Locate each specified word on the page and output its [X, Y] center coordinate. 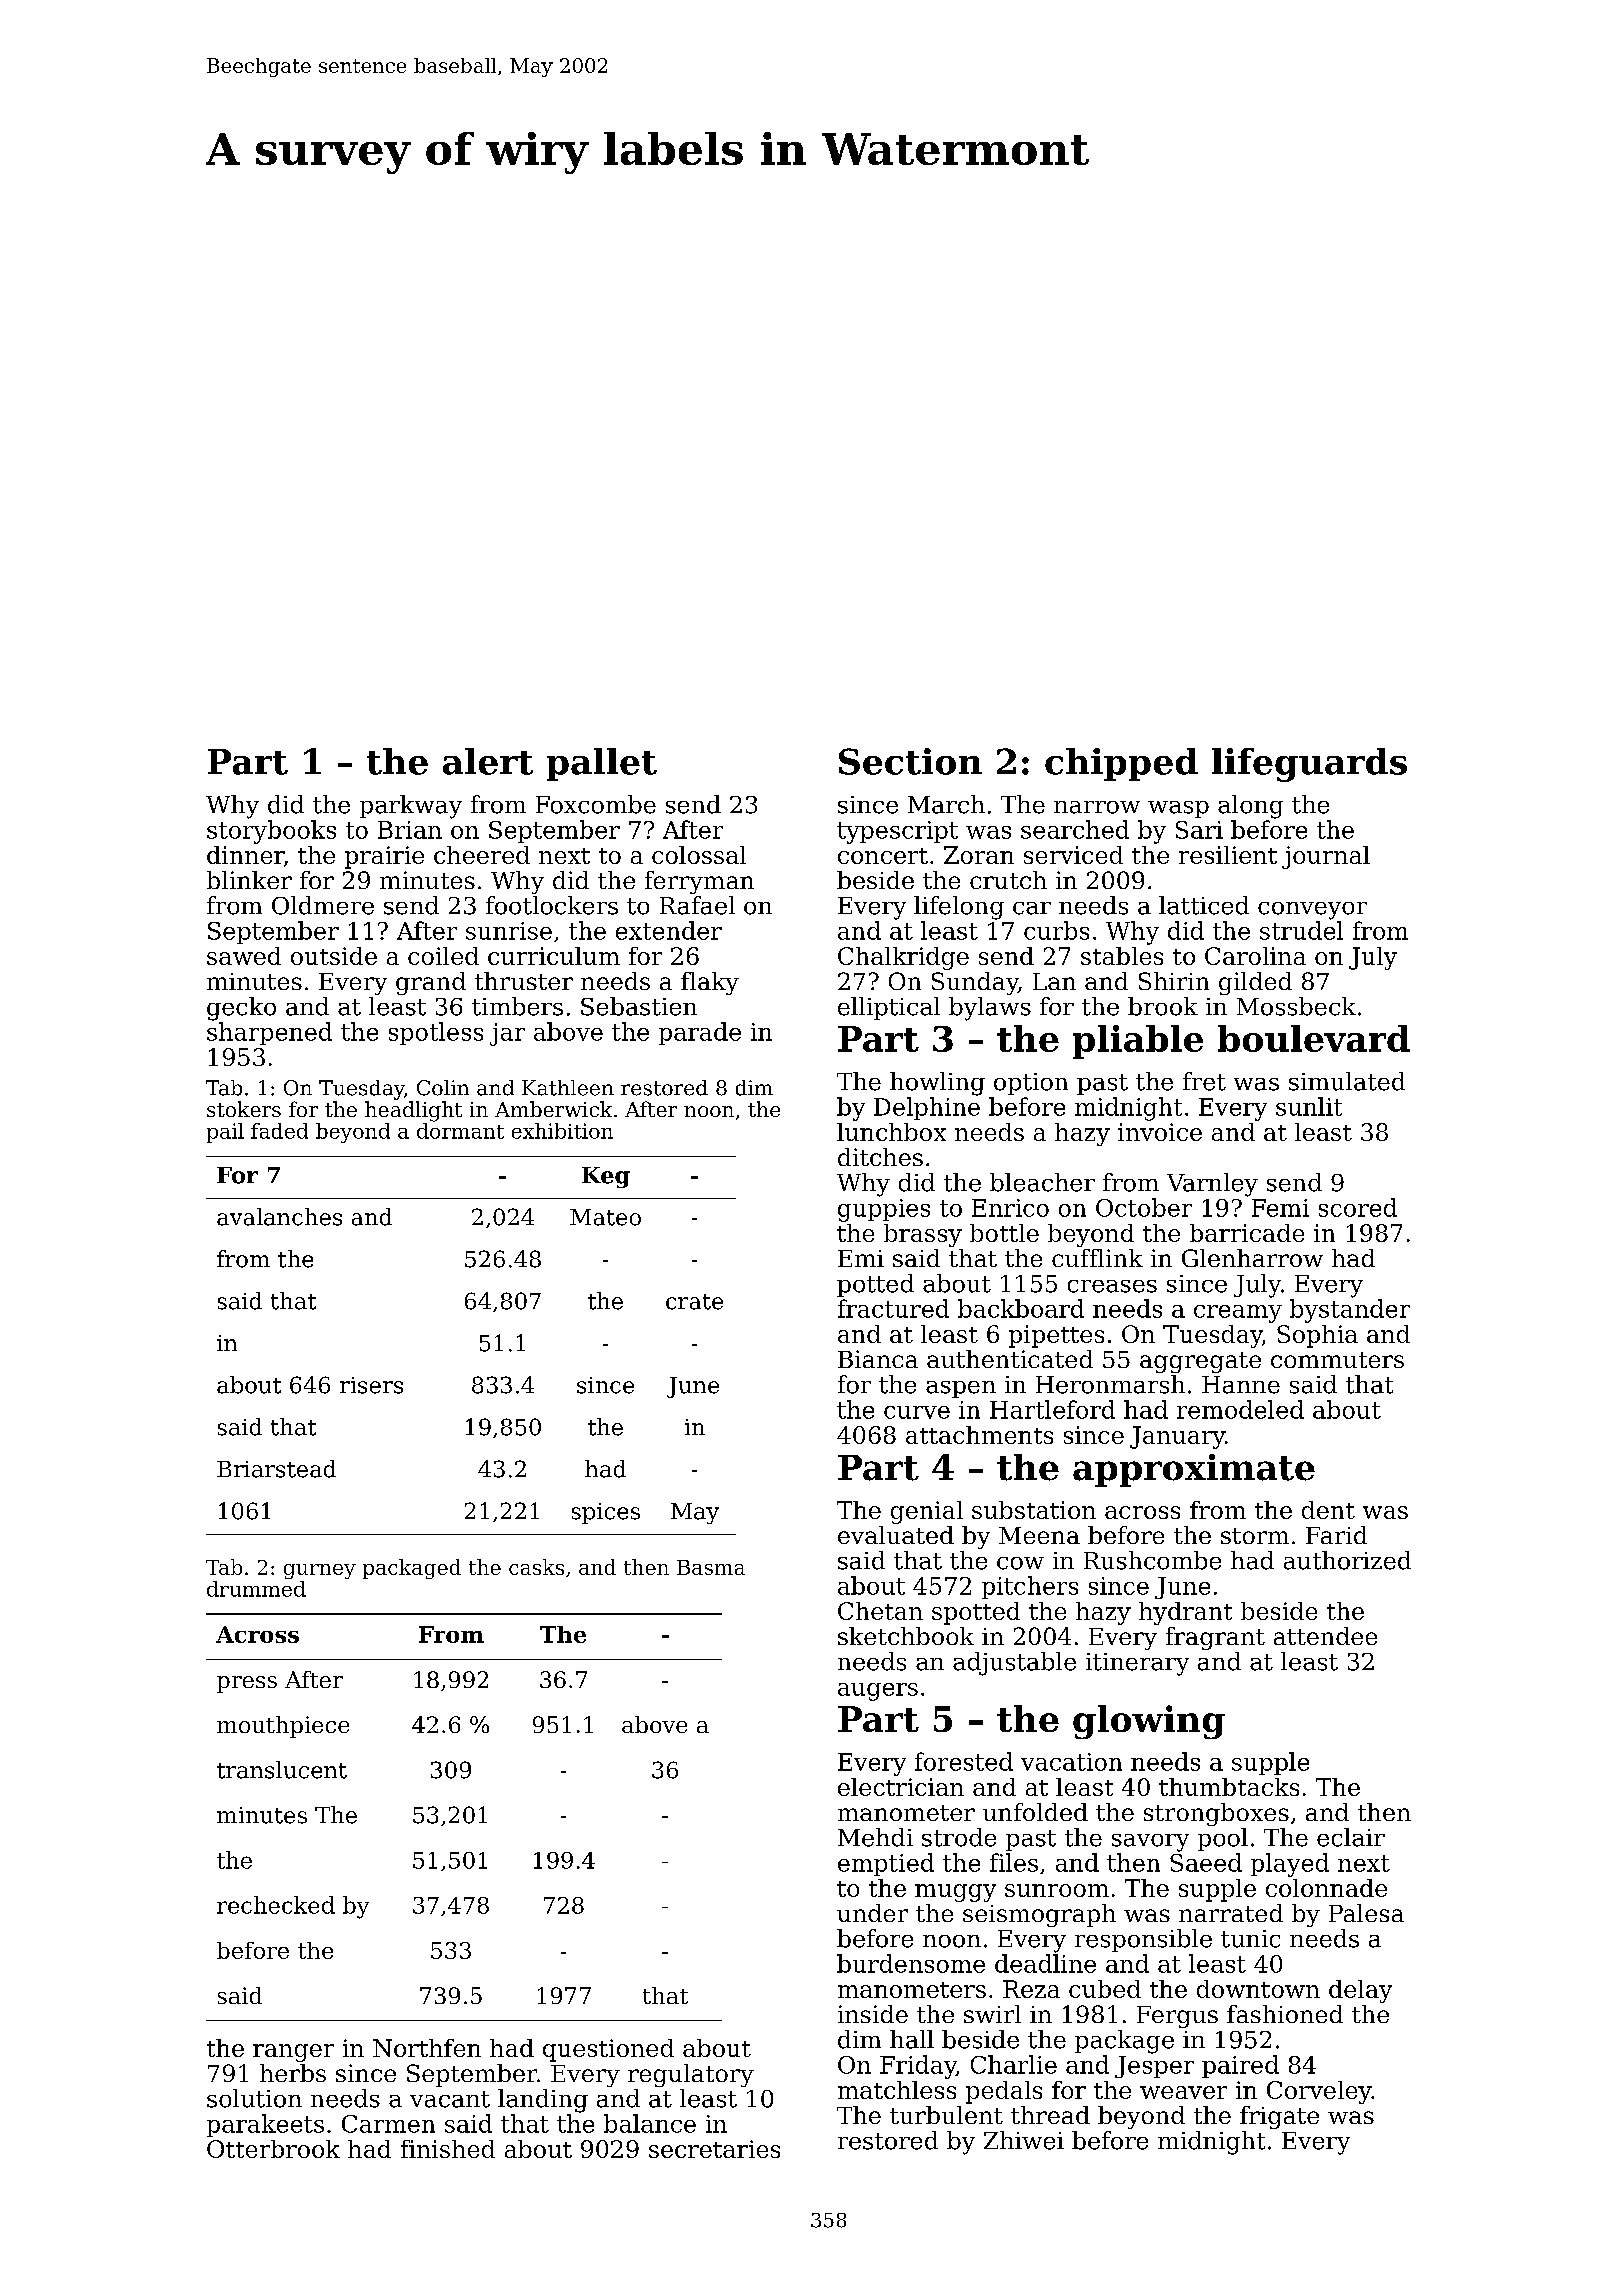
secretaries [714, 2149]
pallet [602, 764]
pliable [1138, 1042]
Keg [606, 1177]
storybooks [271, 832]
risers [371, 1385]
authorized [1347, 1560]
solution [254, 2098]
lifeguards [1309, 765]
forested [964, 1761]
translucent [282, 1770]
